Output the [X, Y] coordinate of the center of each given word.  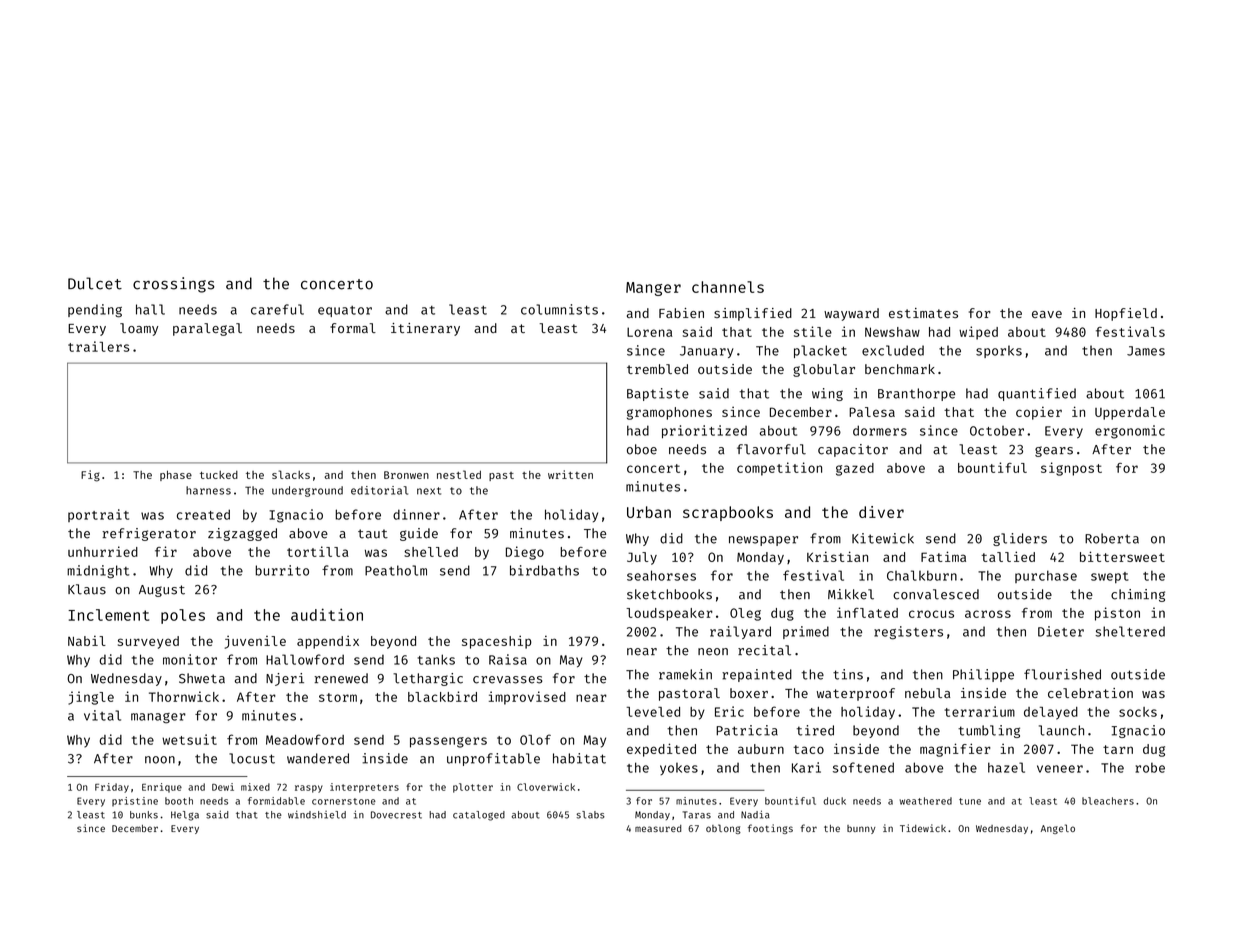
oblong [723, 829]
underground [307, 491]
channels [728, 287]
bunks [144, 815]
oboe [642, 449]
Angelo [1058, 829]
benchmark [900, 369]
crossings [173, 285]
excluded [893, 350]
